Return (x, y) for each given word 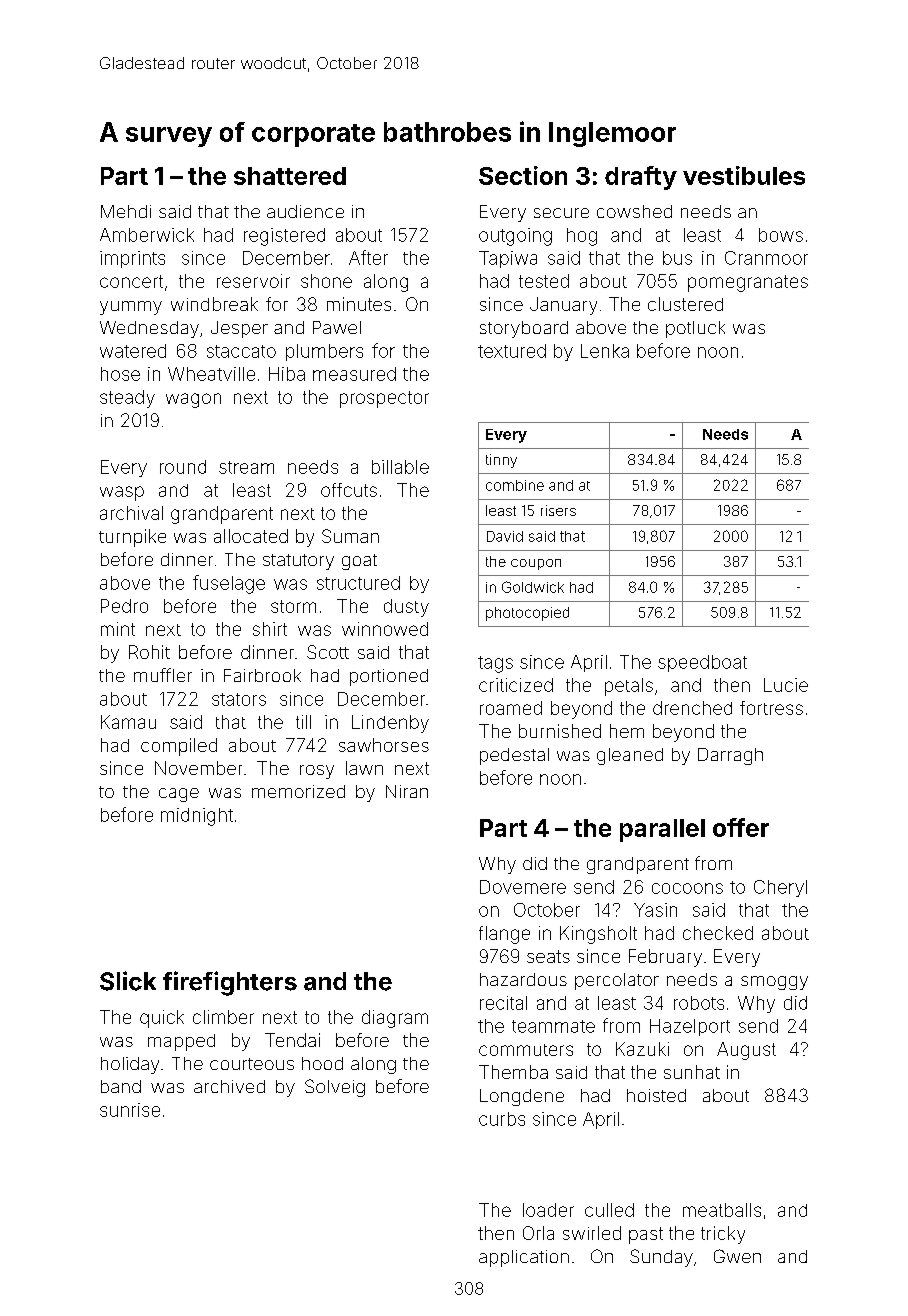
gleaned (630, 756)
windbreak (214, 304)
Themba (513, 1072)
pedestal (514, 756)
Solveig (335, 1088)
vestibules (744, 175)
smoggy (774, 983)
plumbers (324, 352)
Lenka (605, 351)
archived (229, 1086)
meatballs (722, 1210)
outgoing (515, 237)
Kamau (128, 722)
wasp (122, 493)
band (121, 1086)
